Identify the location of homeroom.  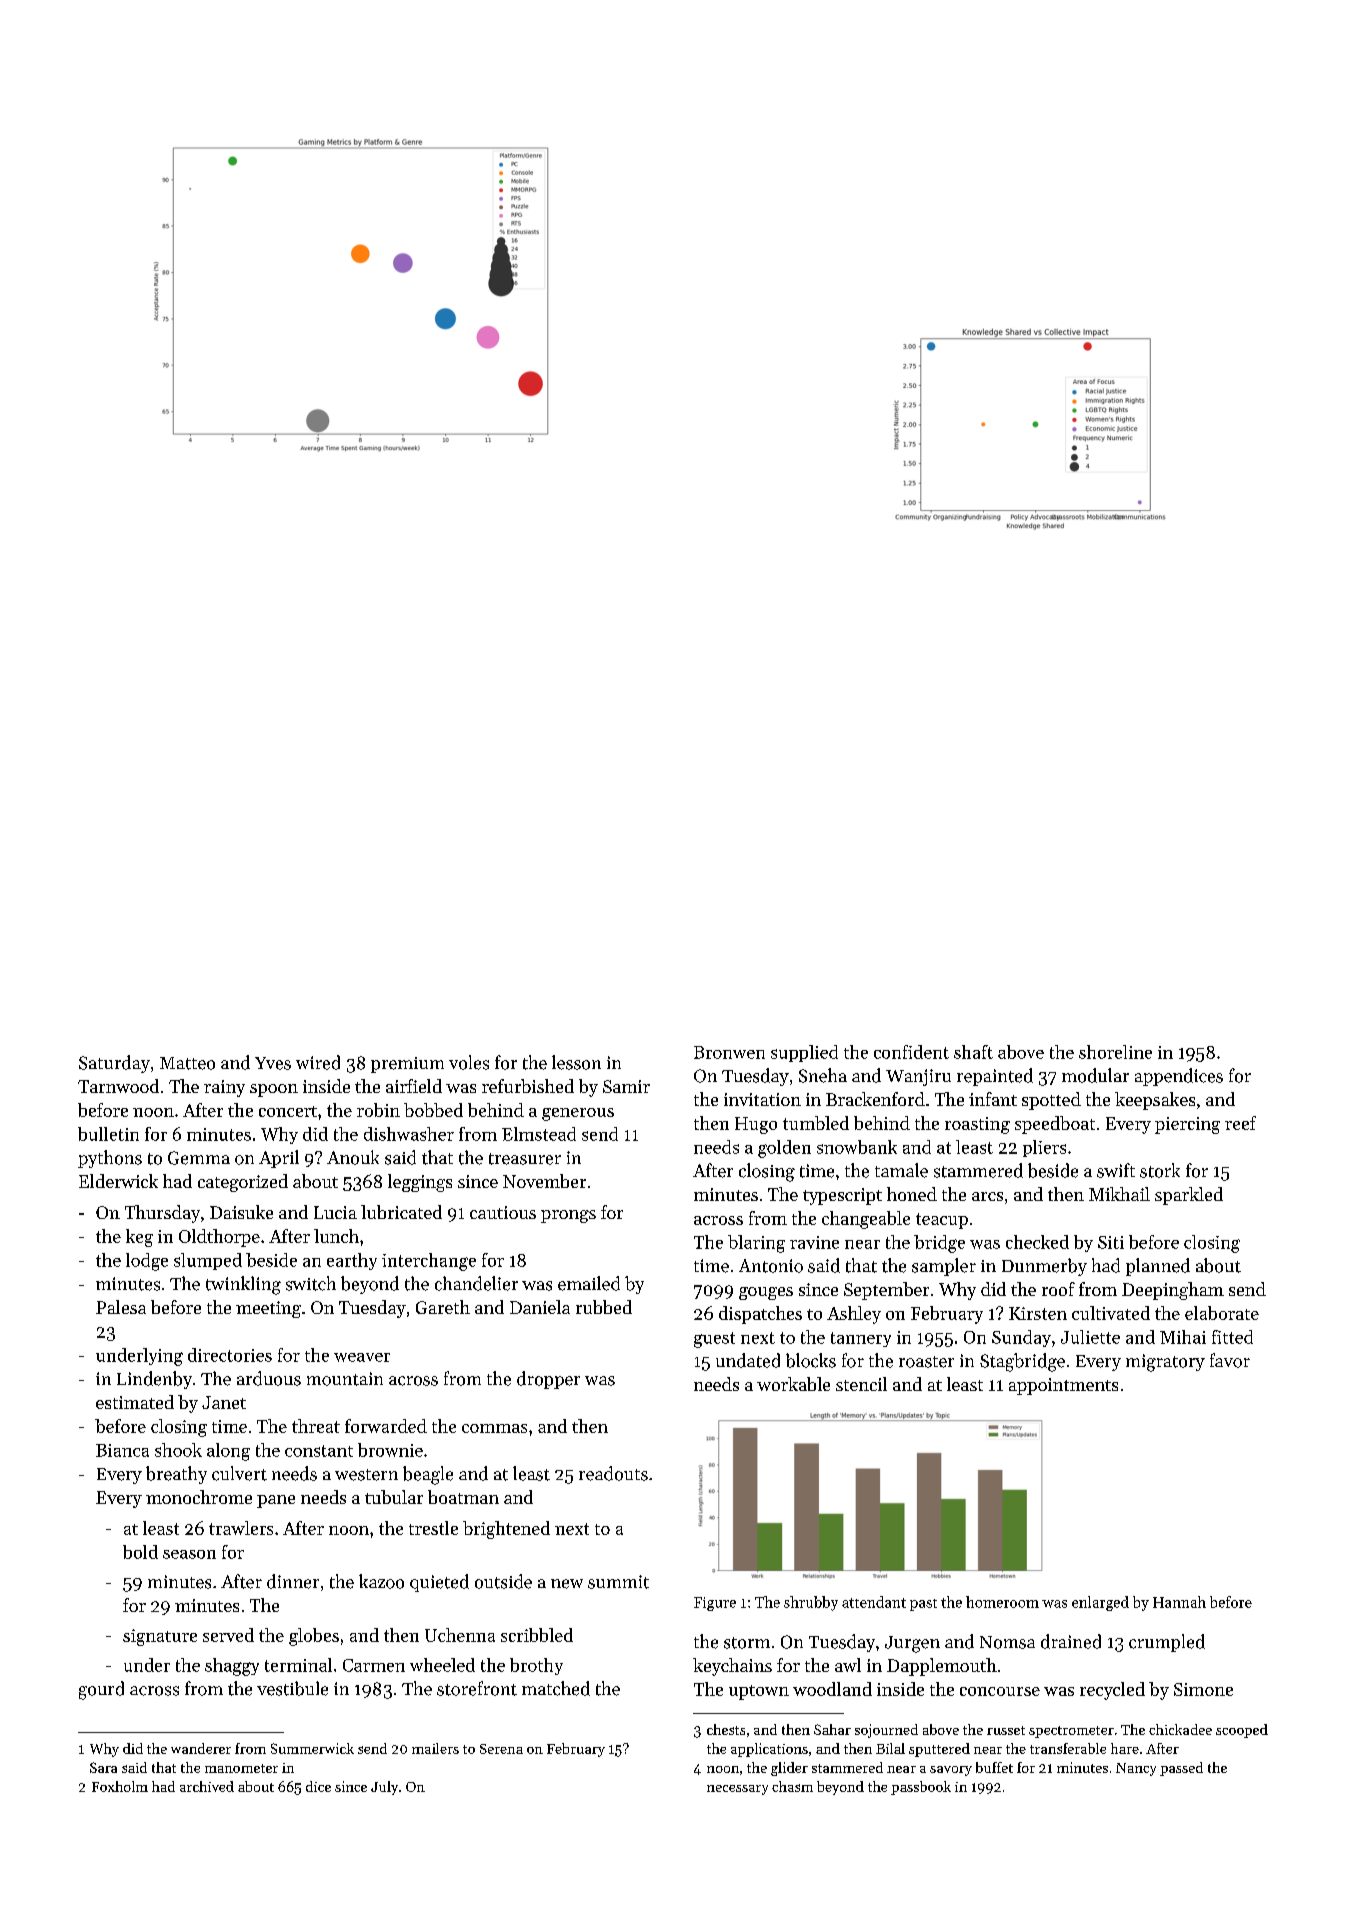
(1002, 1602).
